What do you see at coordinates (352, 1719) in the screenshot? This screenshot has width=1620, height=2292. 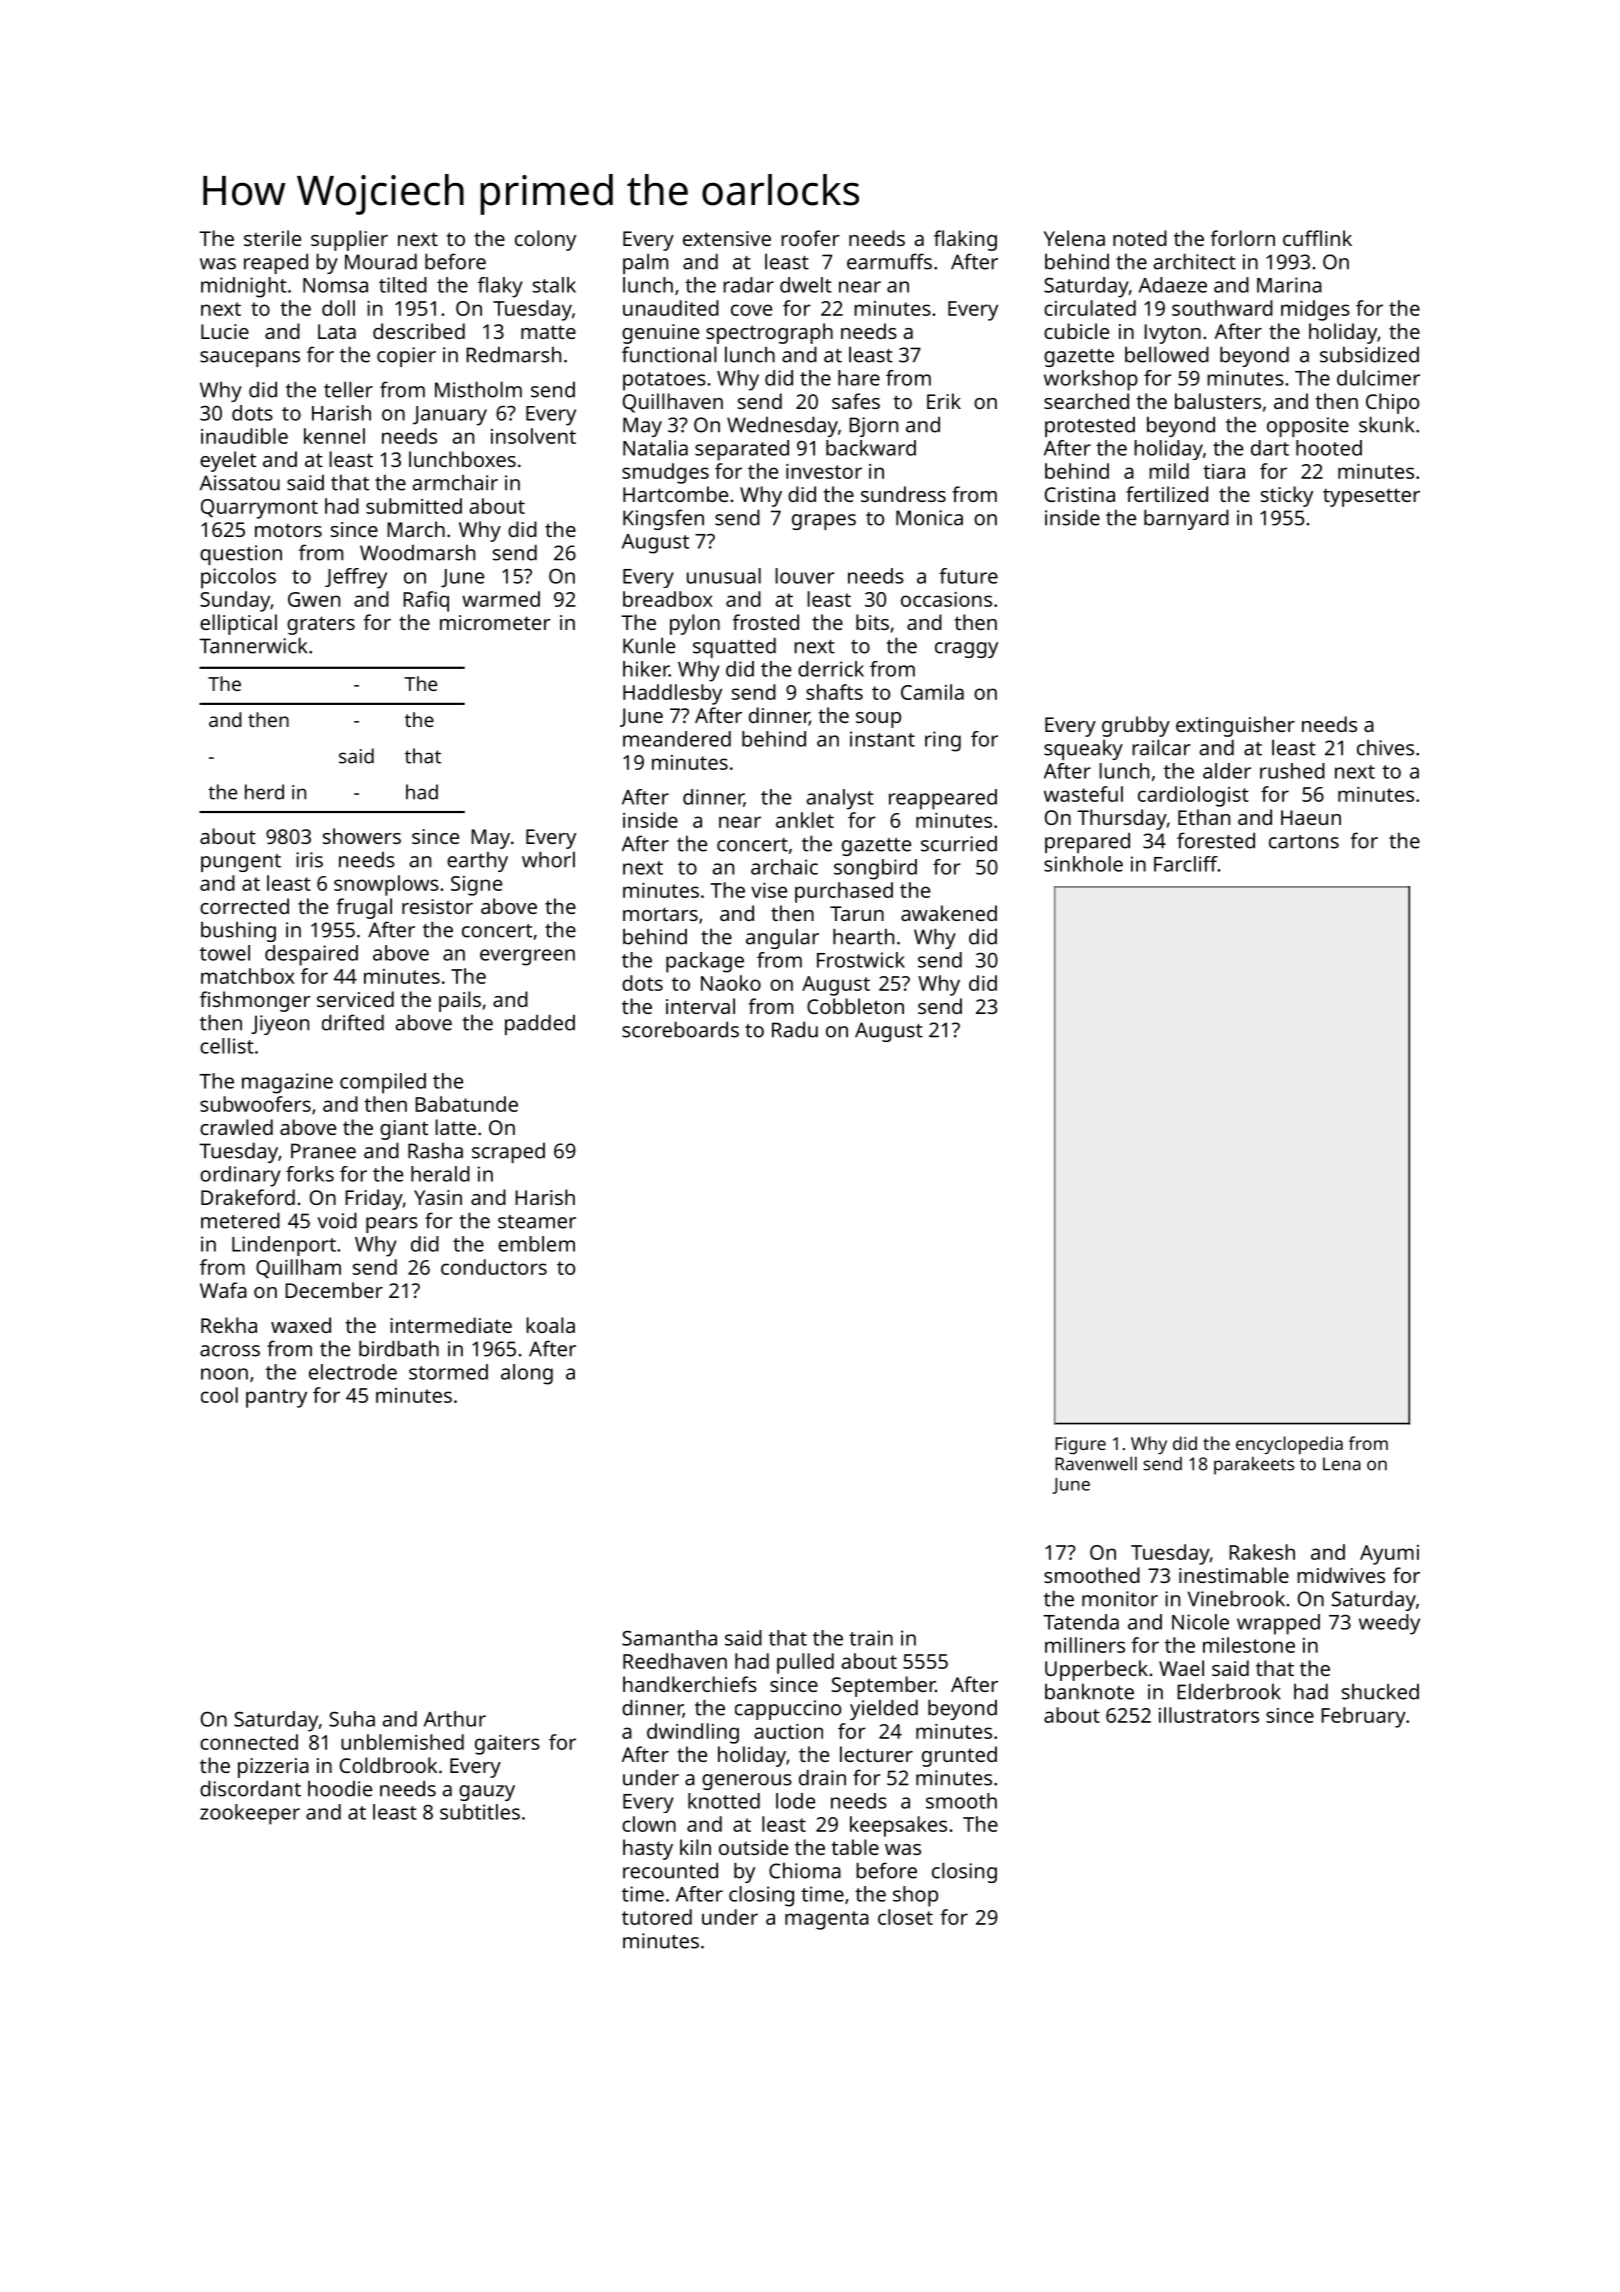 I see `Suha` at bounding box center [352, 1719].
